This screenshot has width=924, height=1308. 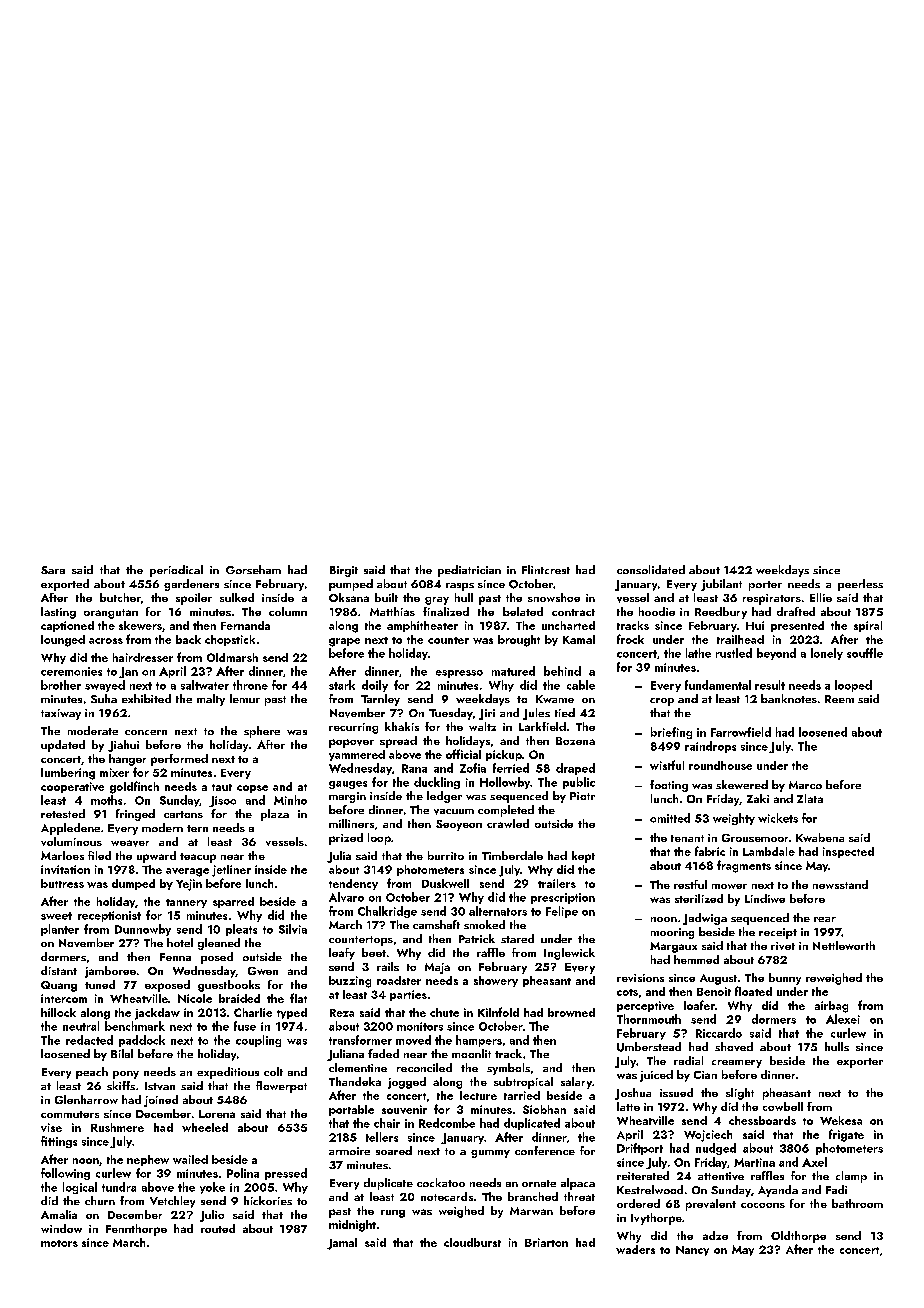 I want to click on respirators, so click(x=772, y=599).
